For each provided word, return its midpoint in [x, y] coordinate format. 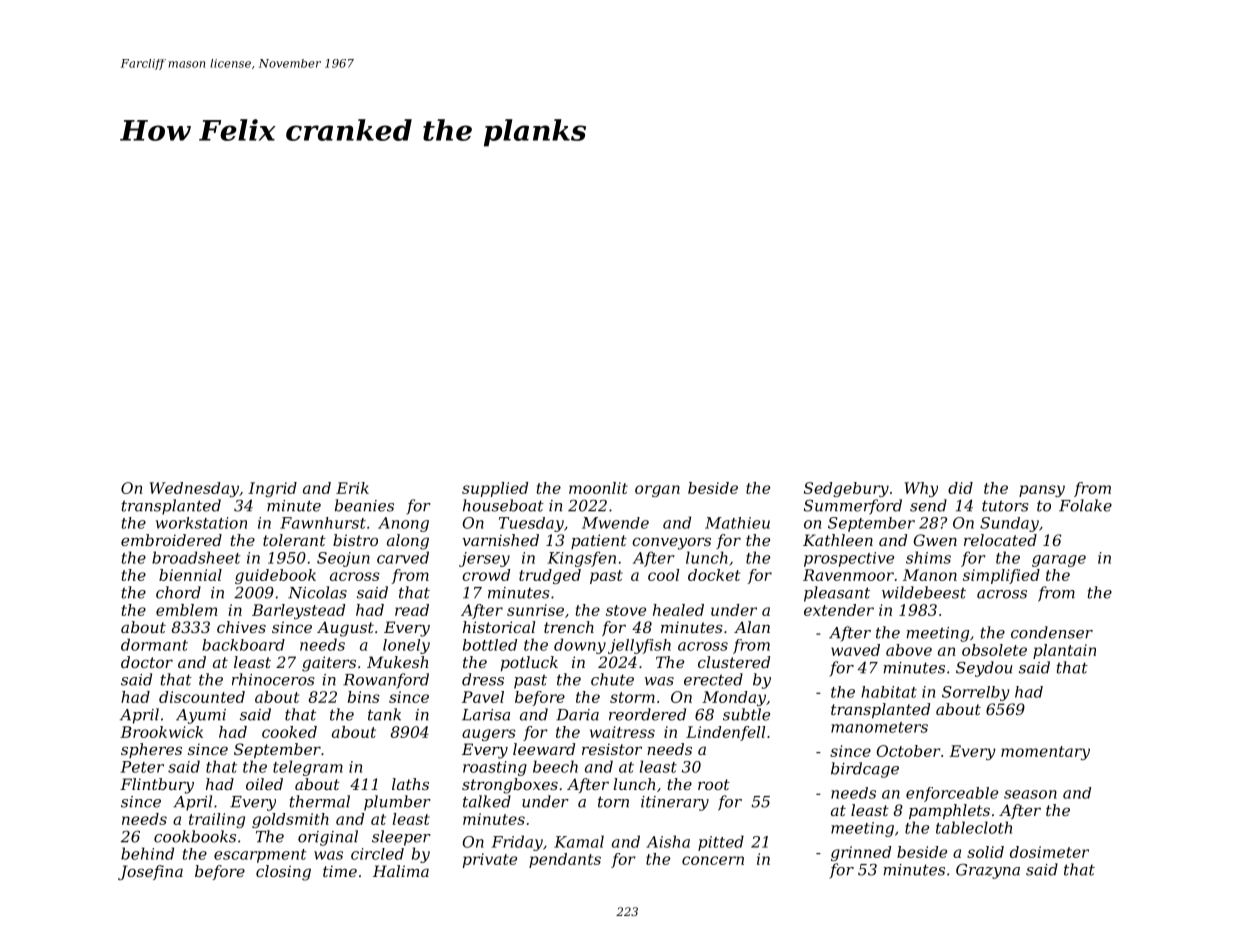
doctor [147, 662]
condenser [1052, 632]
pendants [565, 860]
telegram [308, 768]
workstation [201, 523]
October [908, 751]
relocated [1000, 540]
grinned [861, 853]
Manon [930, 575]
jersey [484, 559]
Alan [752, 627]
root [714, 784]
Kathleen [838, 540]
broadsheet [196, 557]
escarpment [260, 856]
